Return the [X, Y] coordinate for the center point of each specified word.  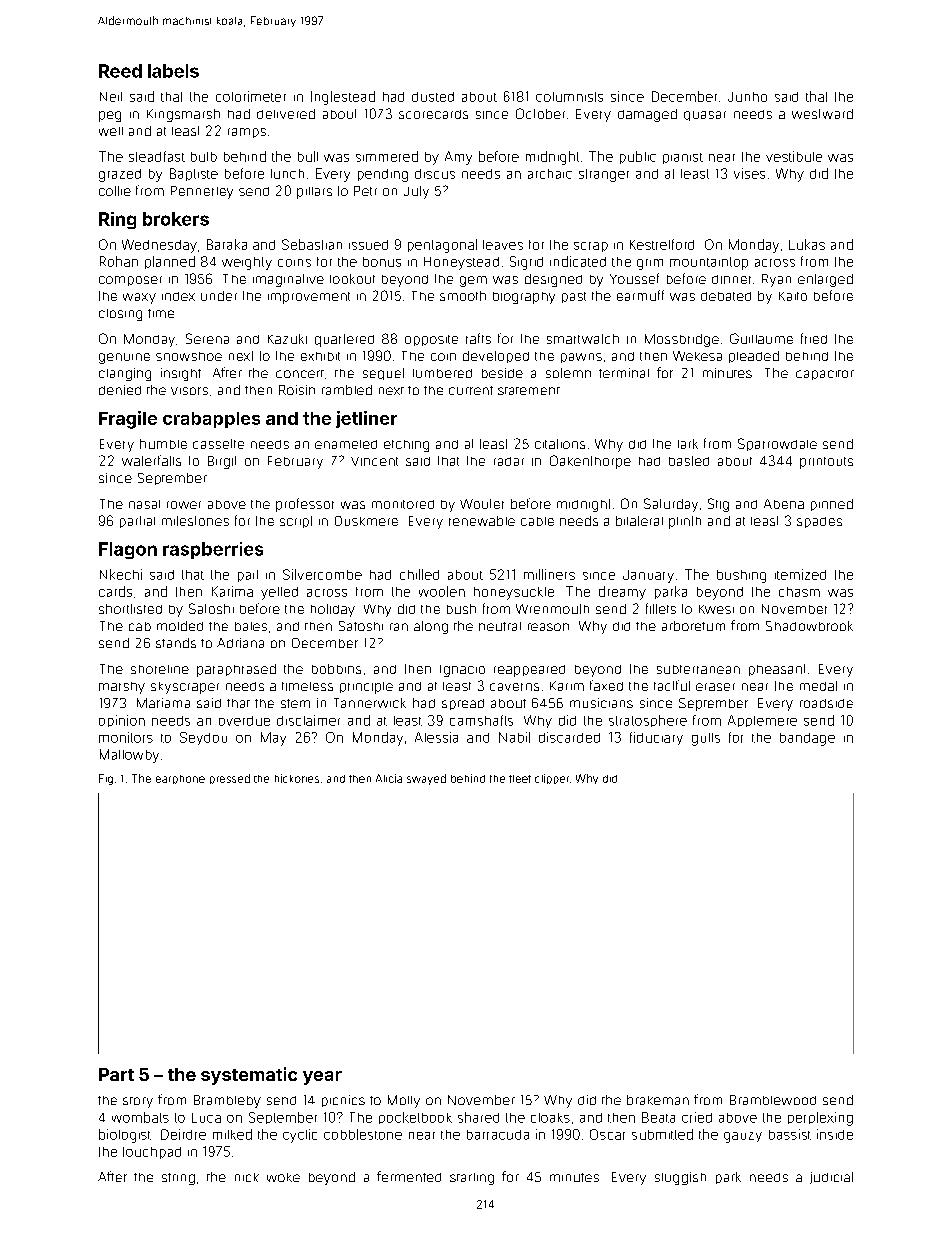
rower [184, 505]
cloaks [550, 1118]
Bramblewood [773, 1100]
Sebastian [312, 244]
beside [502, 373]
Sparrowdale [777, 444]
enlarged [825, 280]
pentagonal [442, 246]
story [138, 1102]
